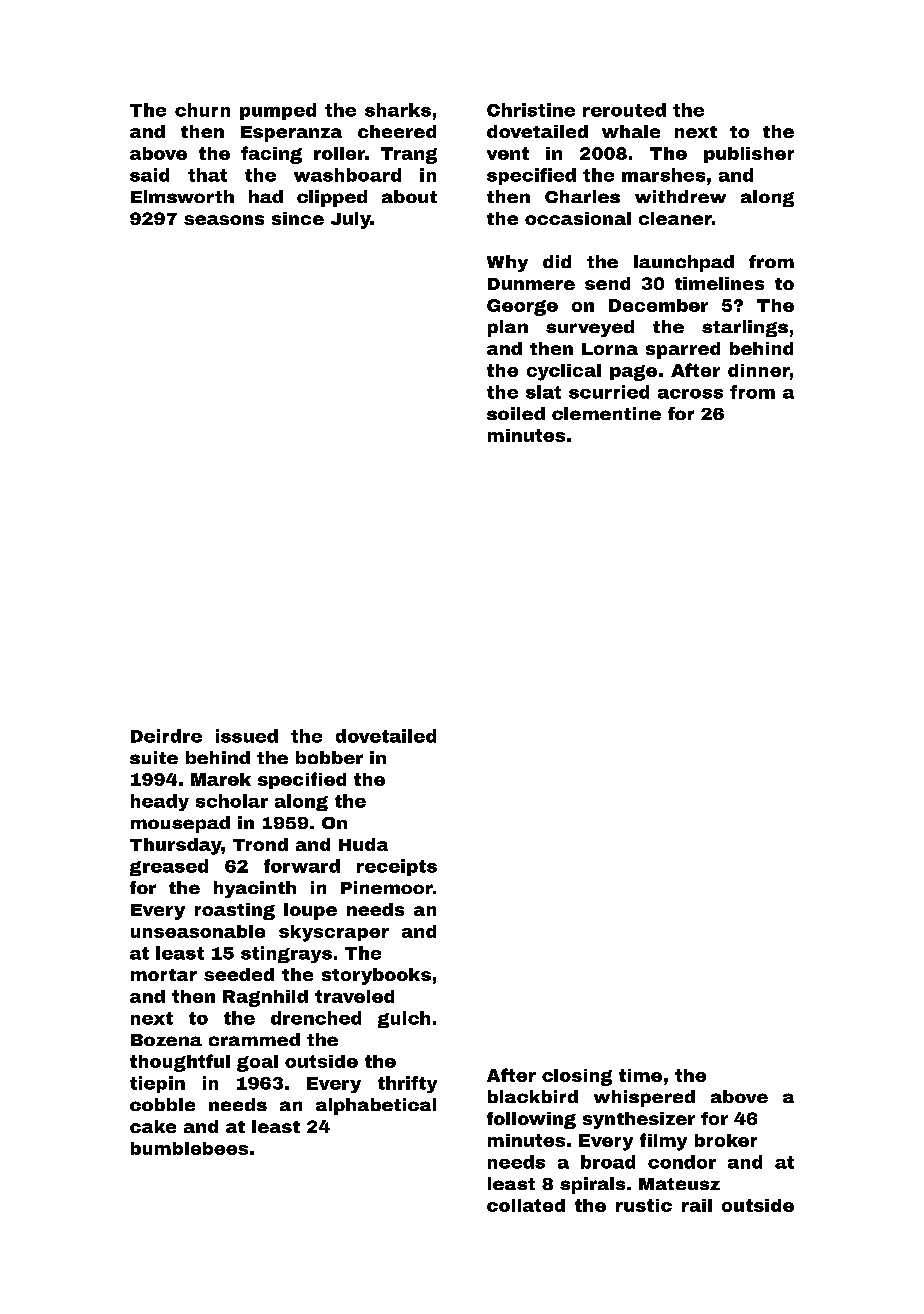  Describe the element at coordinates (690, 394) in the document. I see `across` at that location.
